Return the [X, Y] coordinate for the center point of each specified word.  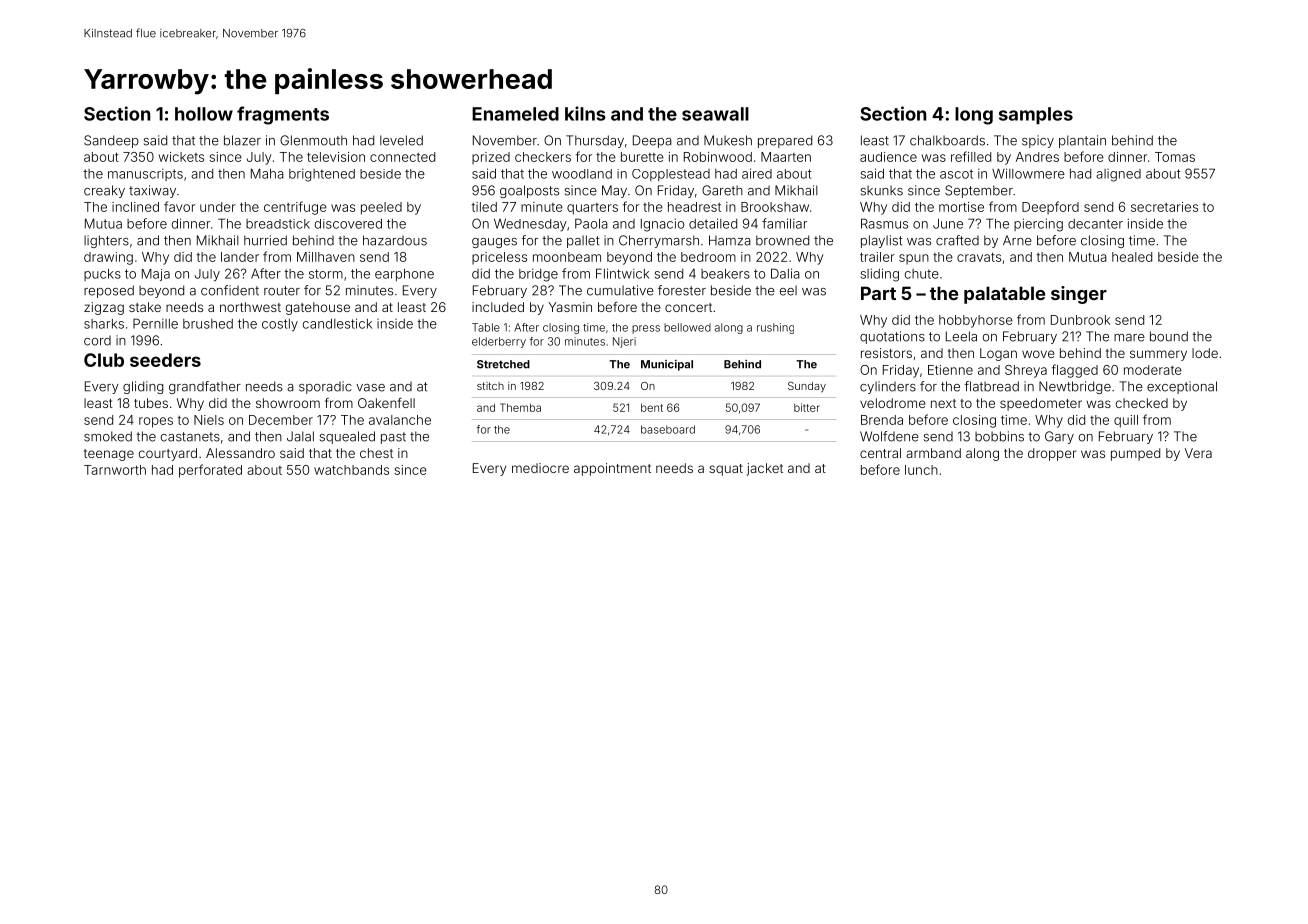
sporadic [325, 387]
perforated [210, 471]
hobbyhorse [976, 321]
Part [878, 293]
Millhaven [326, 257]
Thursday [595, 141]
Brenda [882, 420]
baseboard [668, 429]
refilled [971, 156]
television [336, 157]
